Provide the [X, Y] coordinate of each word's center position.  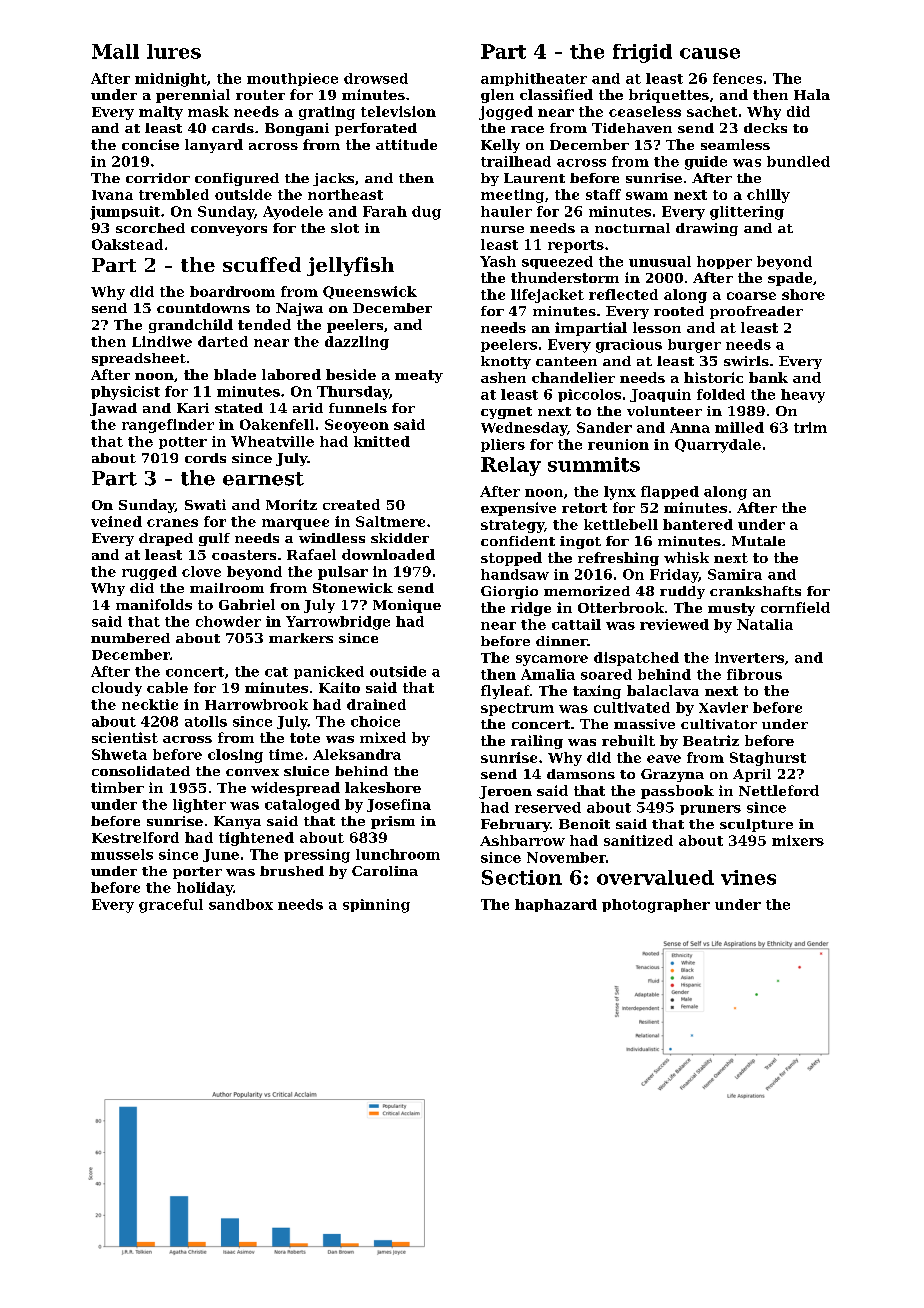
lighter [199, 806]
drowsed [376, 78]
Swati [205, 504]
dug [426, 213]
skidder [400, 538]
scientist [125, 737]
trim [810, 427]
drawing [707, 229]
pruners [710, 810]
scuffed [262, 264]
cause [710, 53]
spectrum [517, 709]
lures [174, 51]
